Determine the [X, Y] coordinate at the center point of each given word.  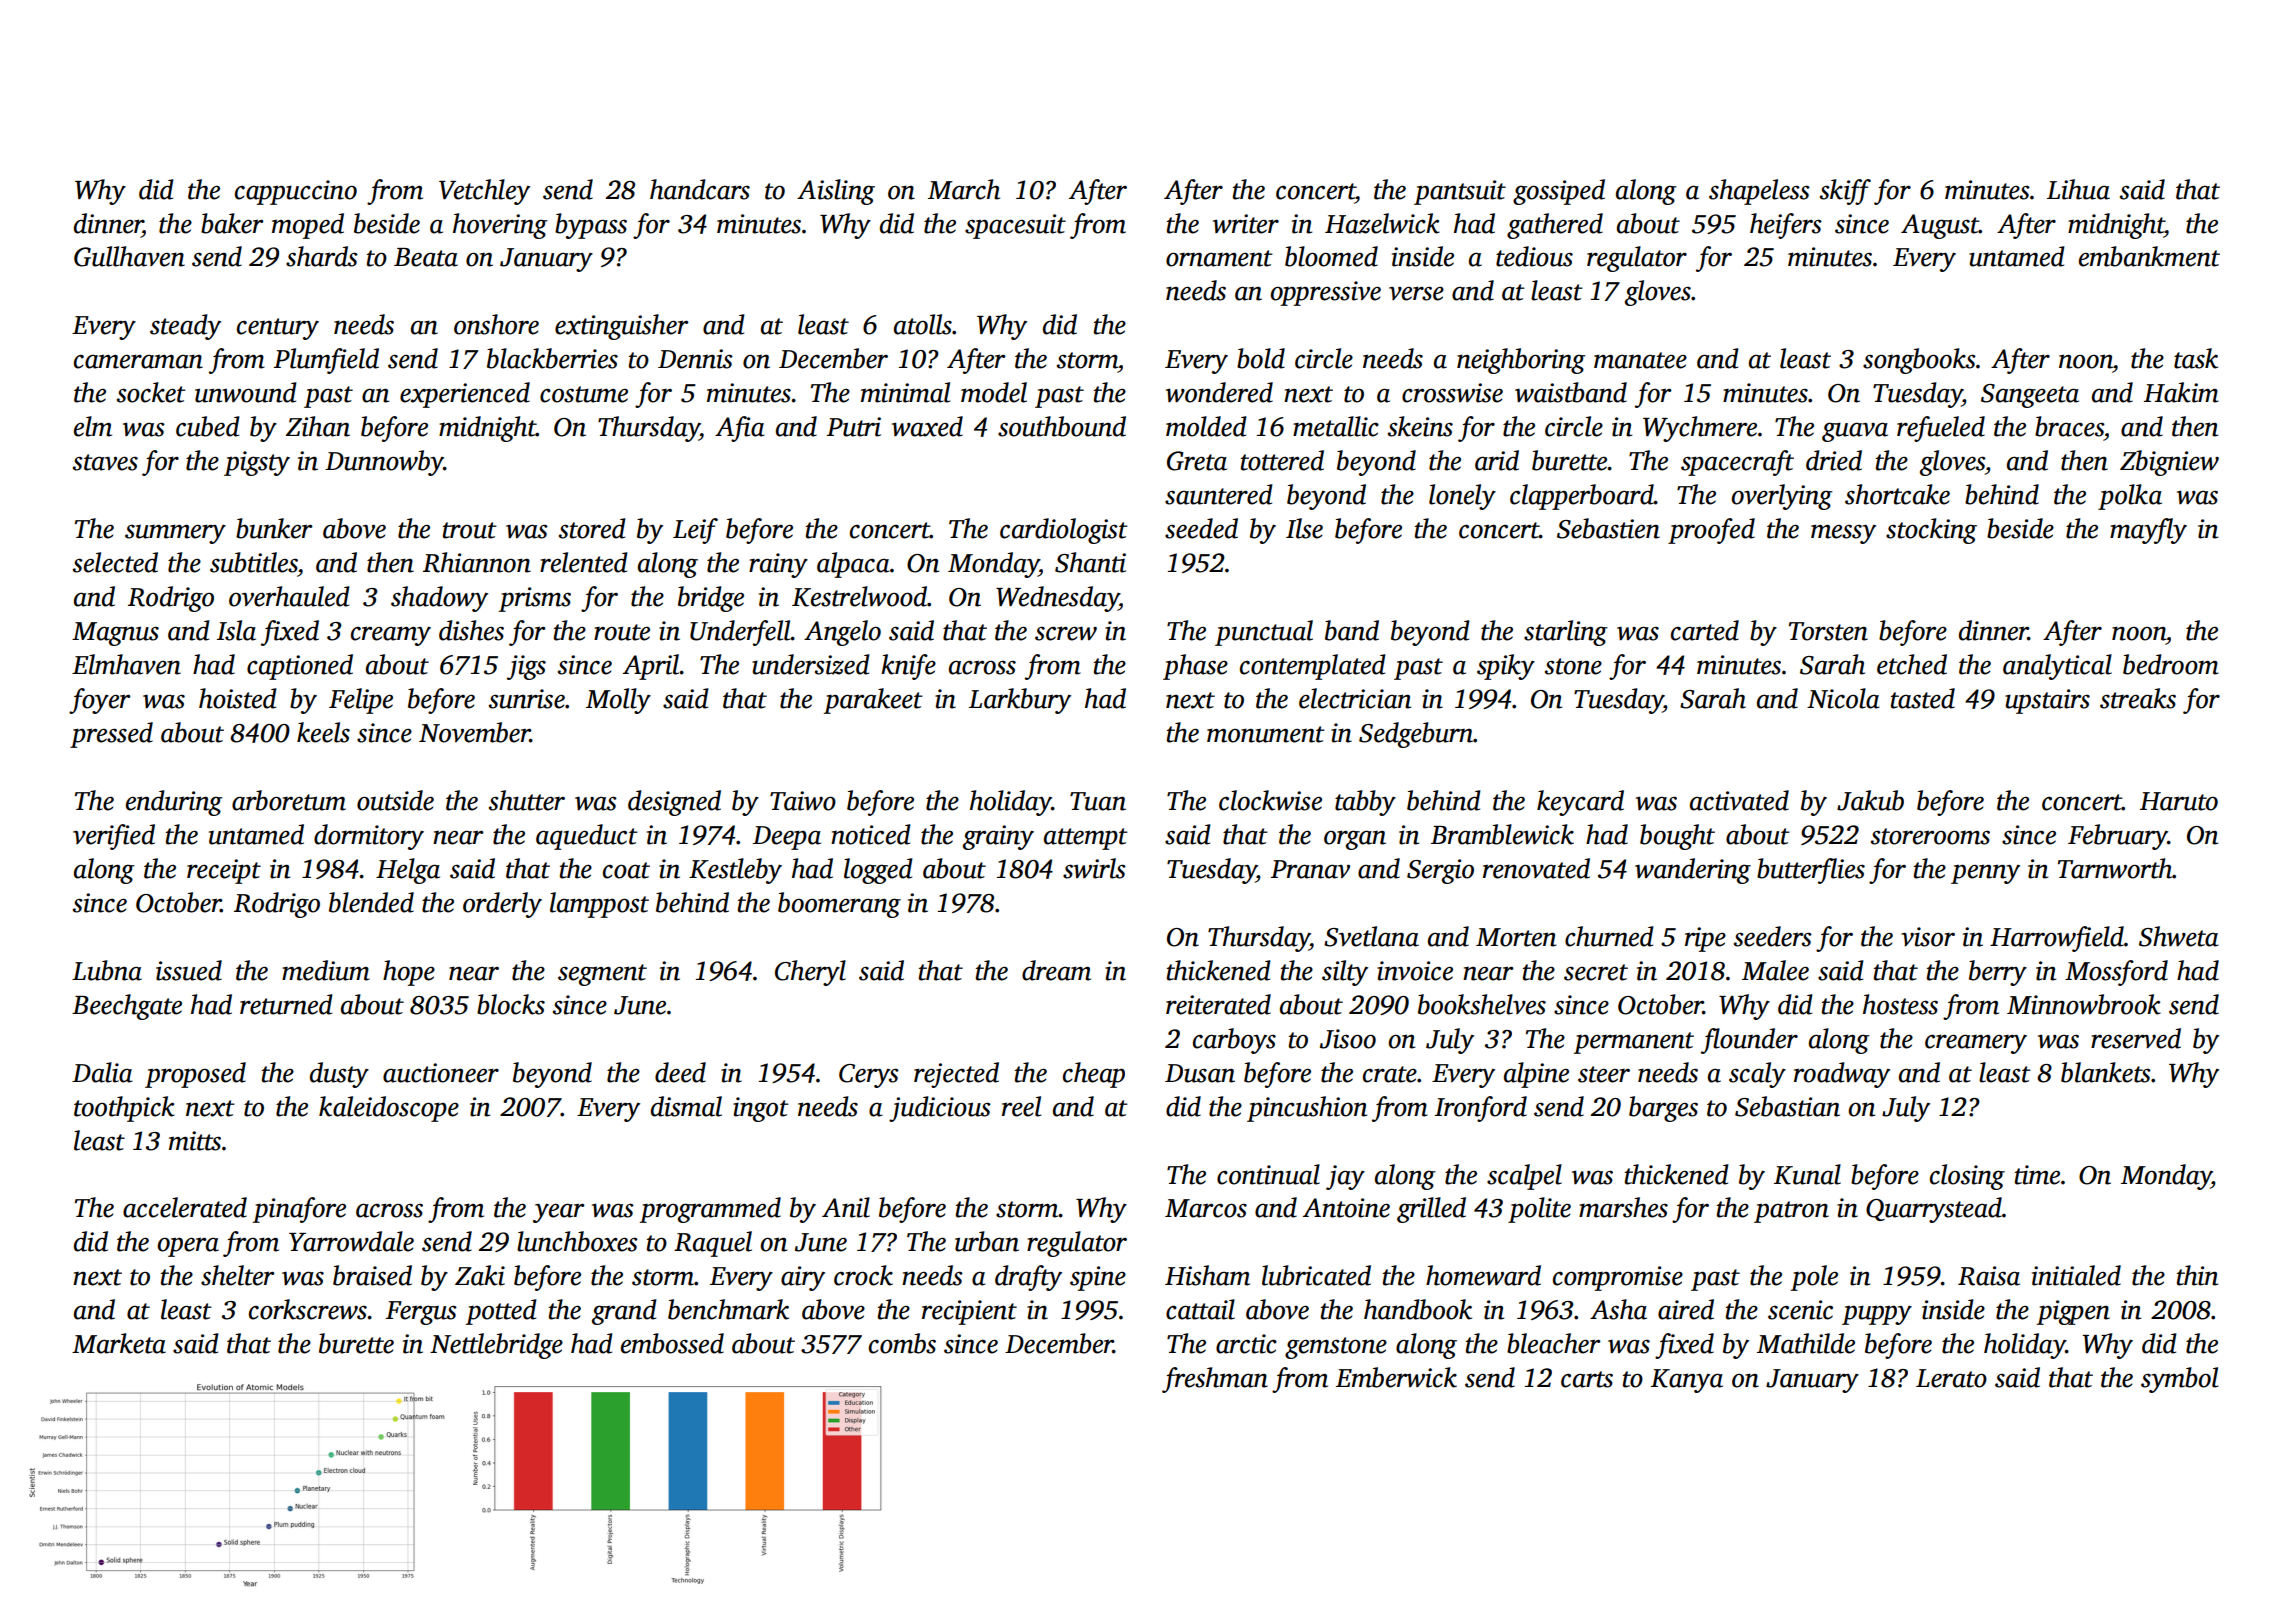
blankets [2106, 1072]
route [622, 632]
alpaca [853, 565]
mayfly [2148, 531]
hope [409, 973]
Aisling [836, 192]
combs [902, 1343]
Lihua [2078, 189]
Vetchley [484, 192]
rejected [956, 1075]
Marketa [119, 1343]
